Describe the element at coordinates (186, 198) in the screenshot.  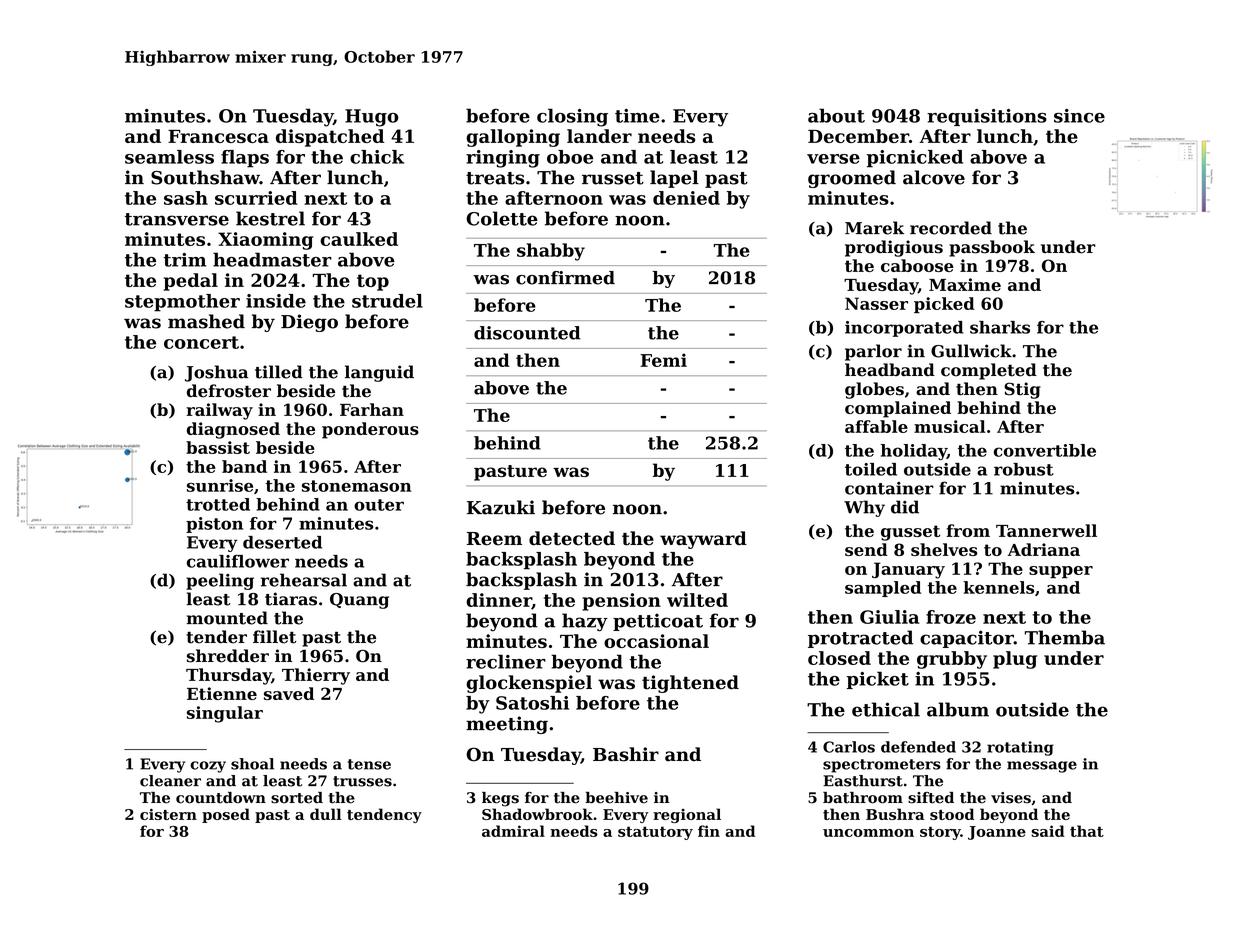
I see `sash` at that location.
